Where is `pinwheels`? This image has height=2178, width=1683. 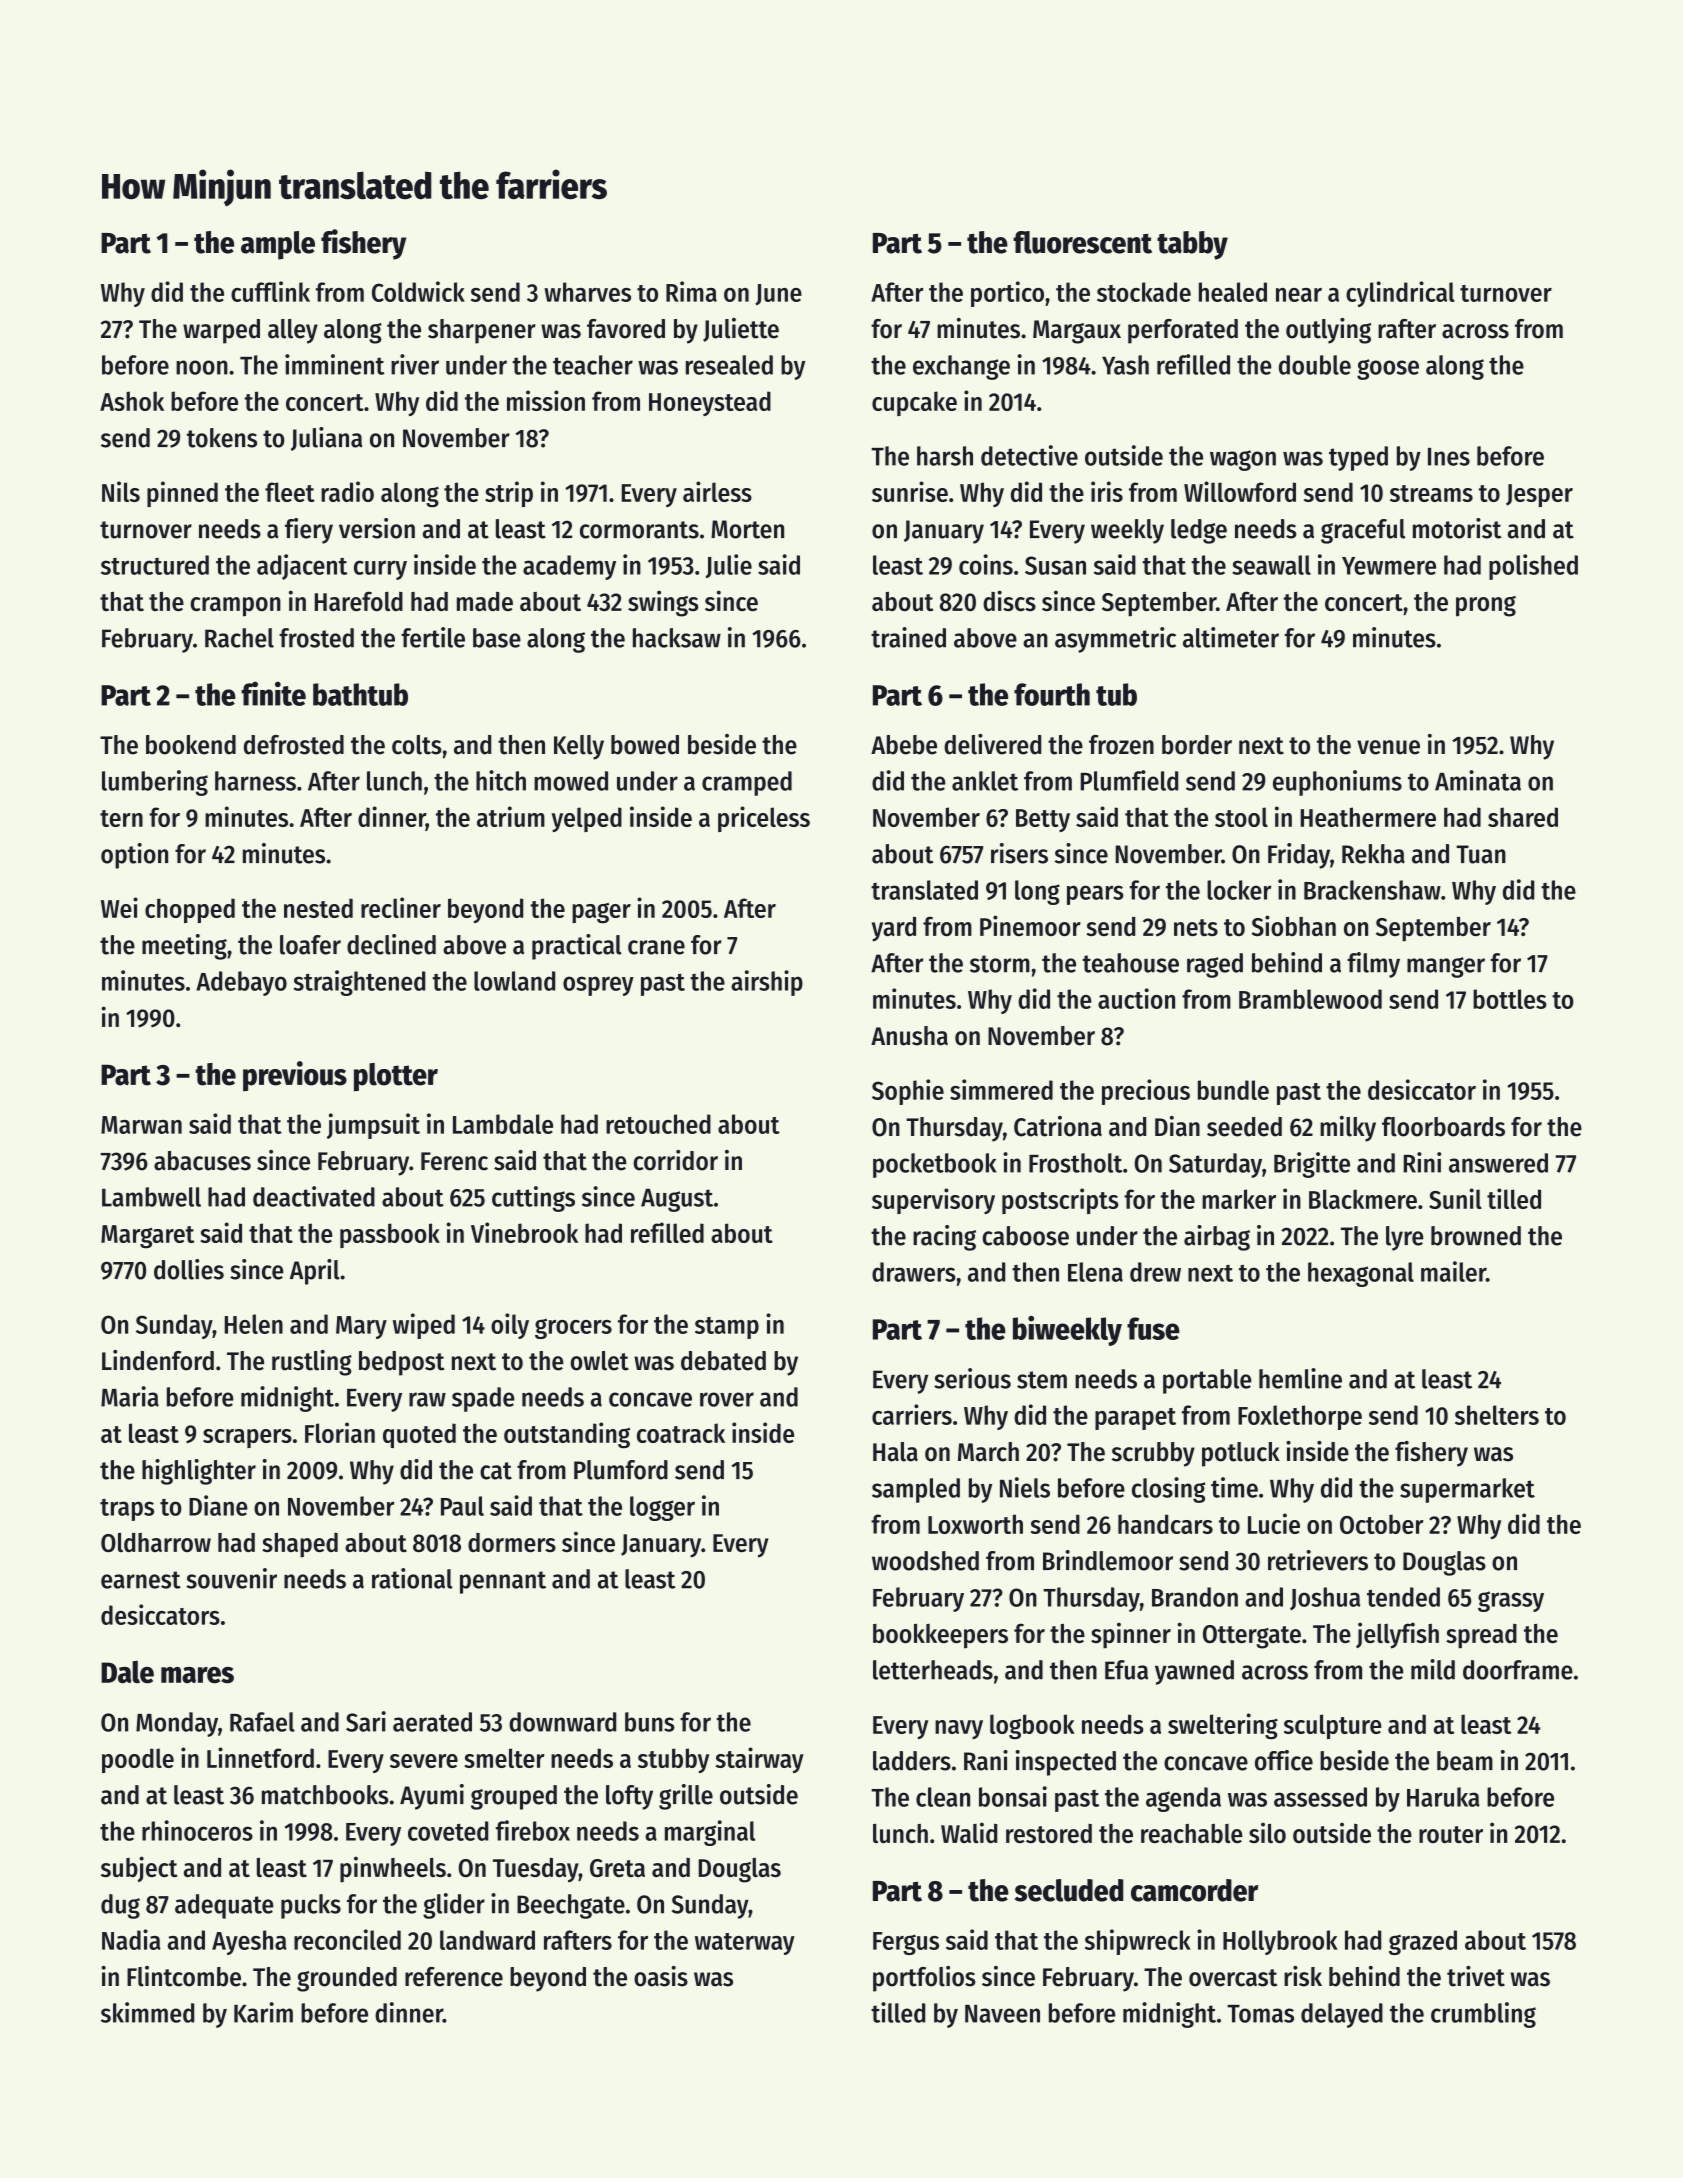 pinwheels is located at coordinates (393, 1869).
